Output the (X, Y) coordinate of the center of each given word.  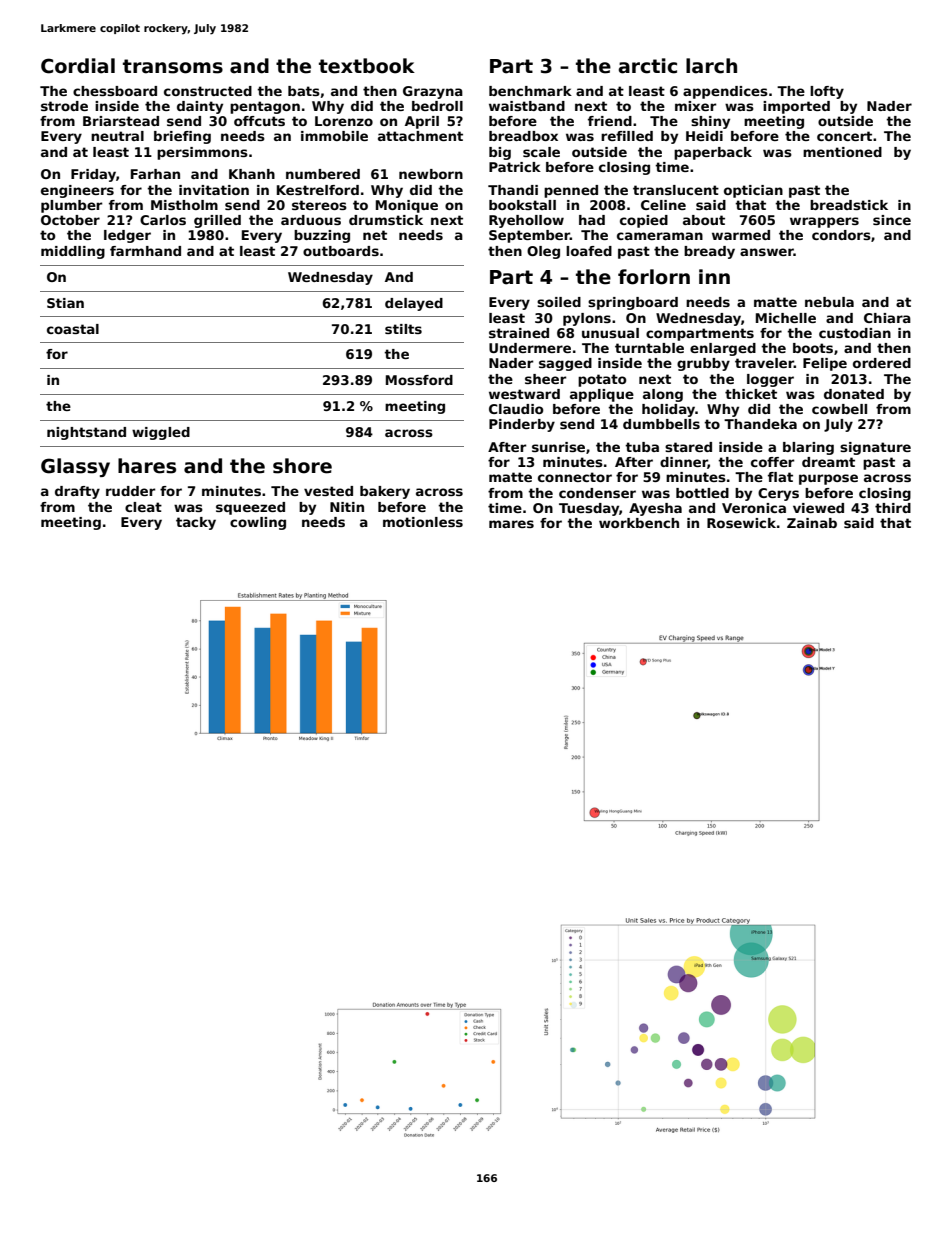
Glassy (75, 467)
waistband (527, 106)
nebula (829, 302)
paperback (713, 153)
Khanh (252, 174)
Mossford (419, 380)
